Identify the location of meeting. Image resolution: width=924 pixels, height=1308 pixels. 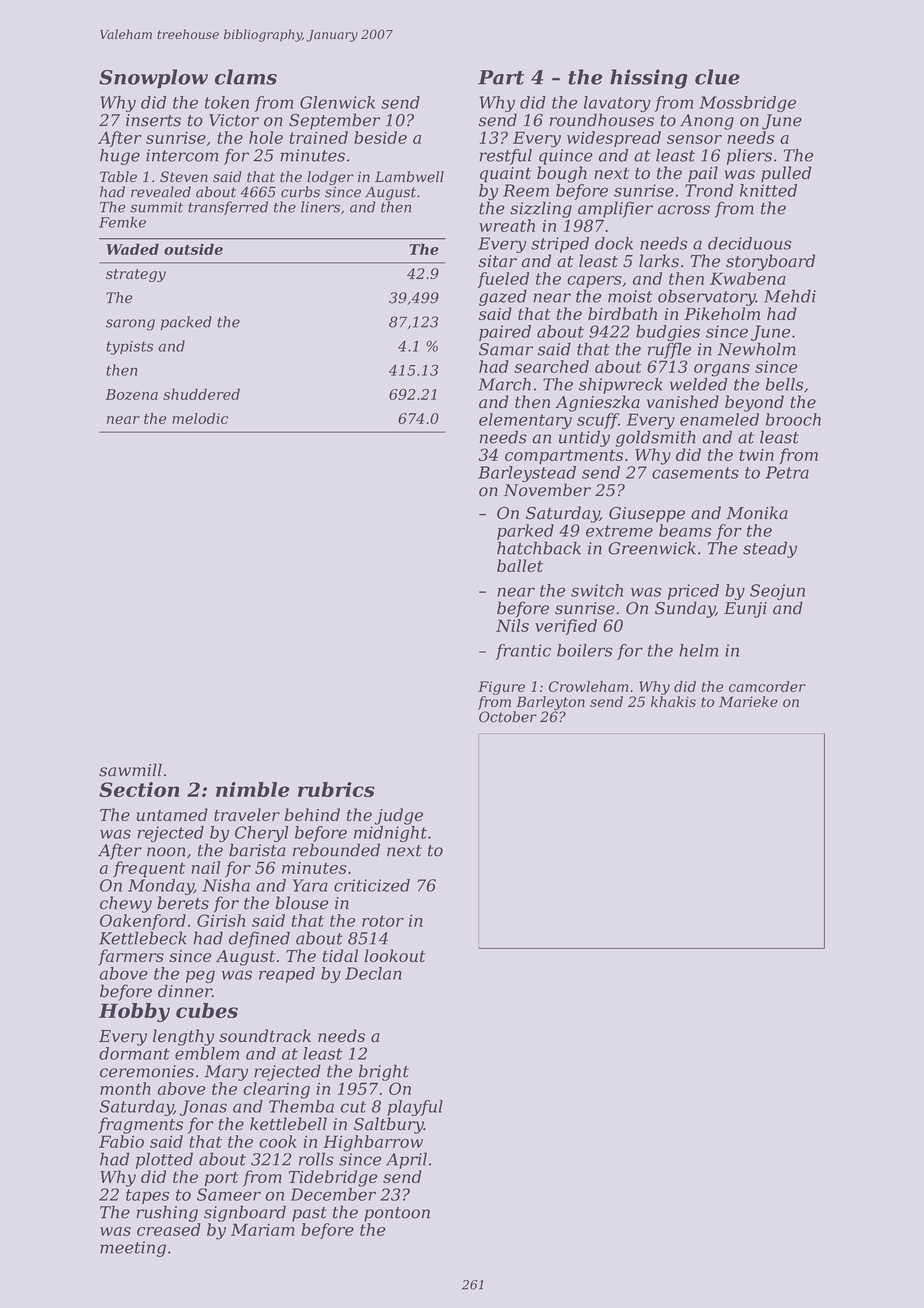
(133, 1249).
